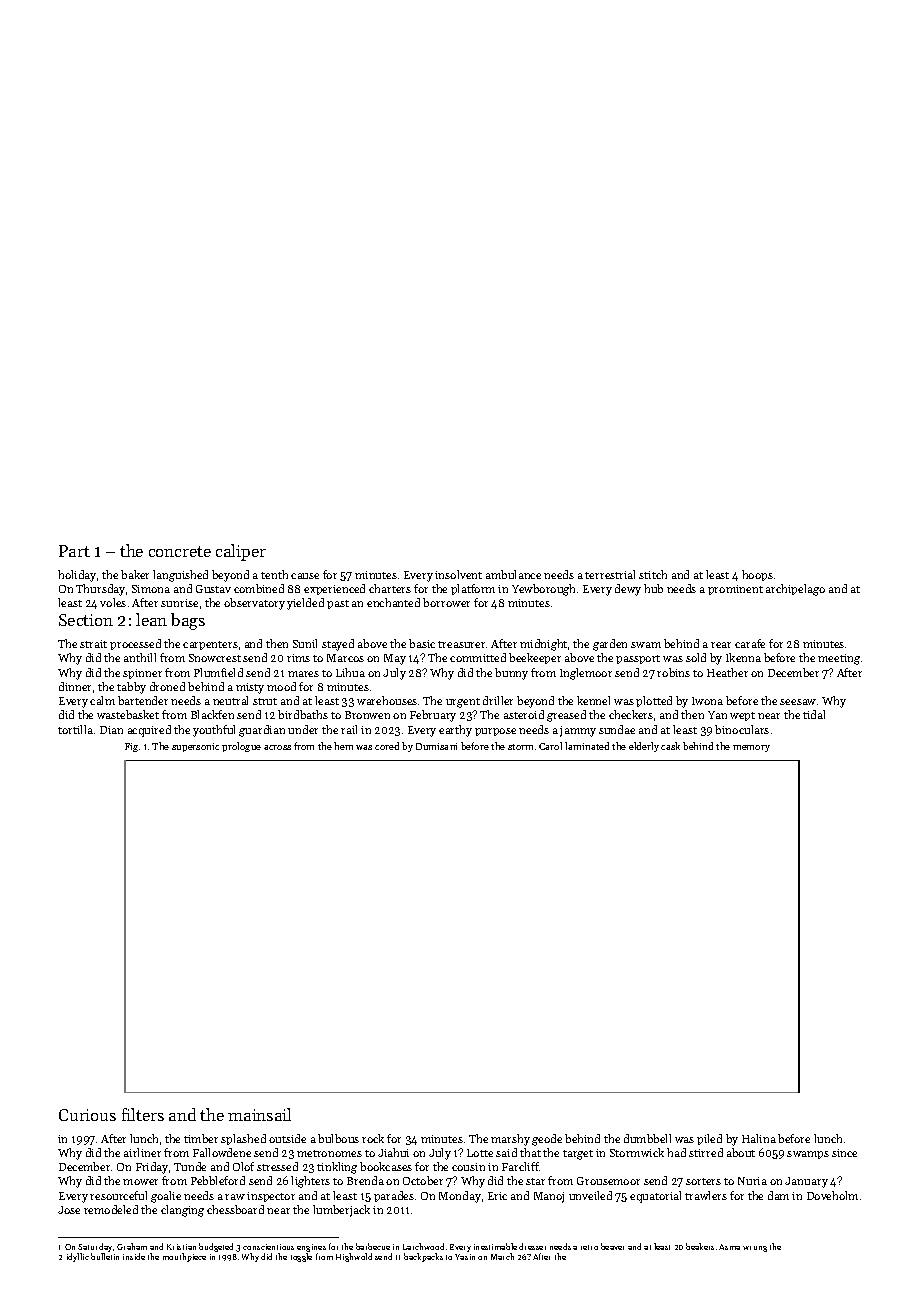  What do you see at coordinates (394, 1196) in the screenshot?
I see `parades` at bounding box center [394, 1196].
